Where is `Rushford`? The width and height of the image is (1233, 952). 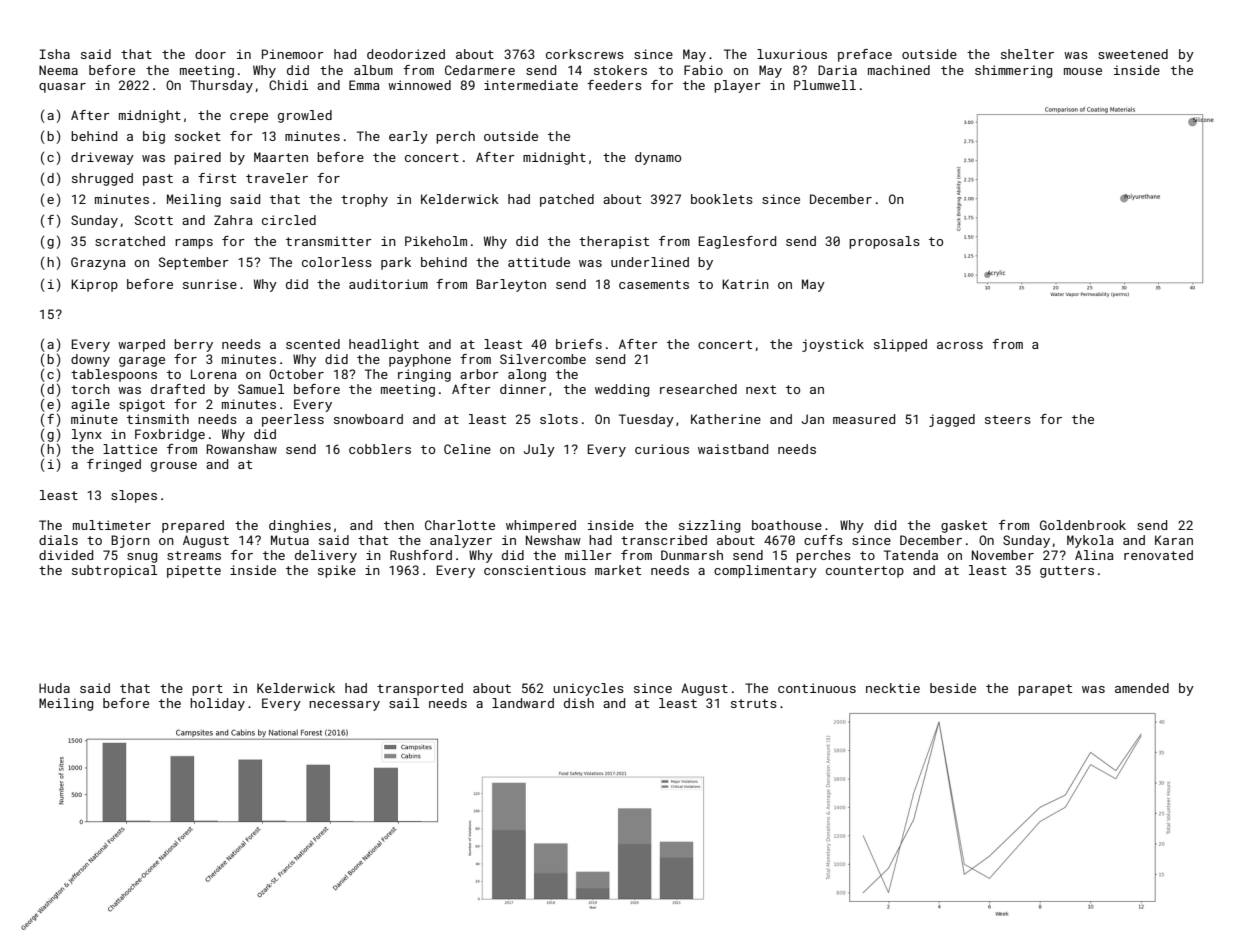 Rushford is located at coordinates (421, 555).
